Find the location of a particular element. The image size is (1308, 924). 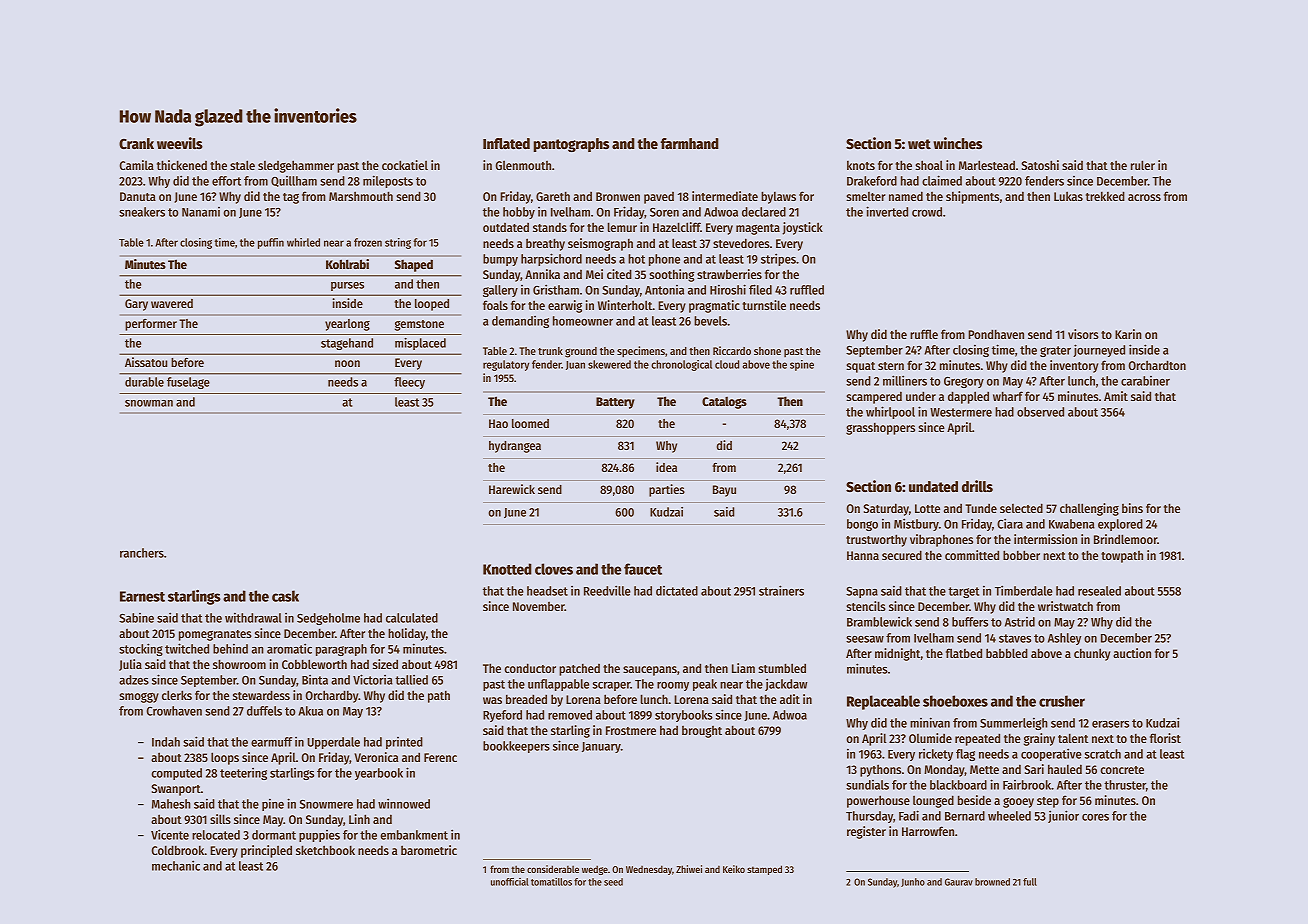

Gary is located at coordinates (136, 305).
